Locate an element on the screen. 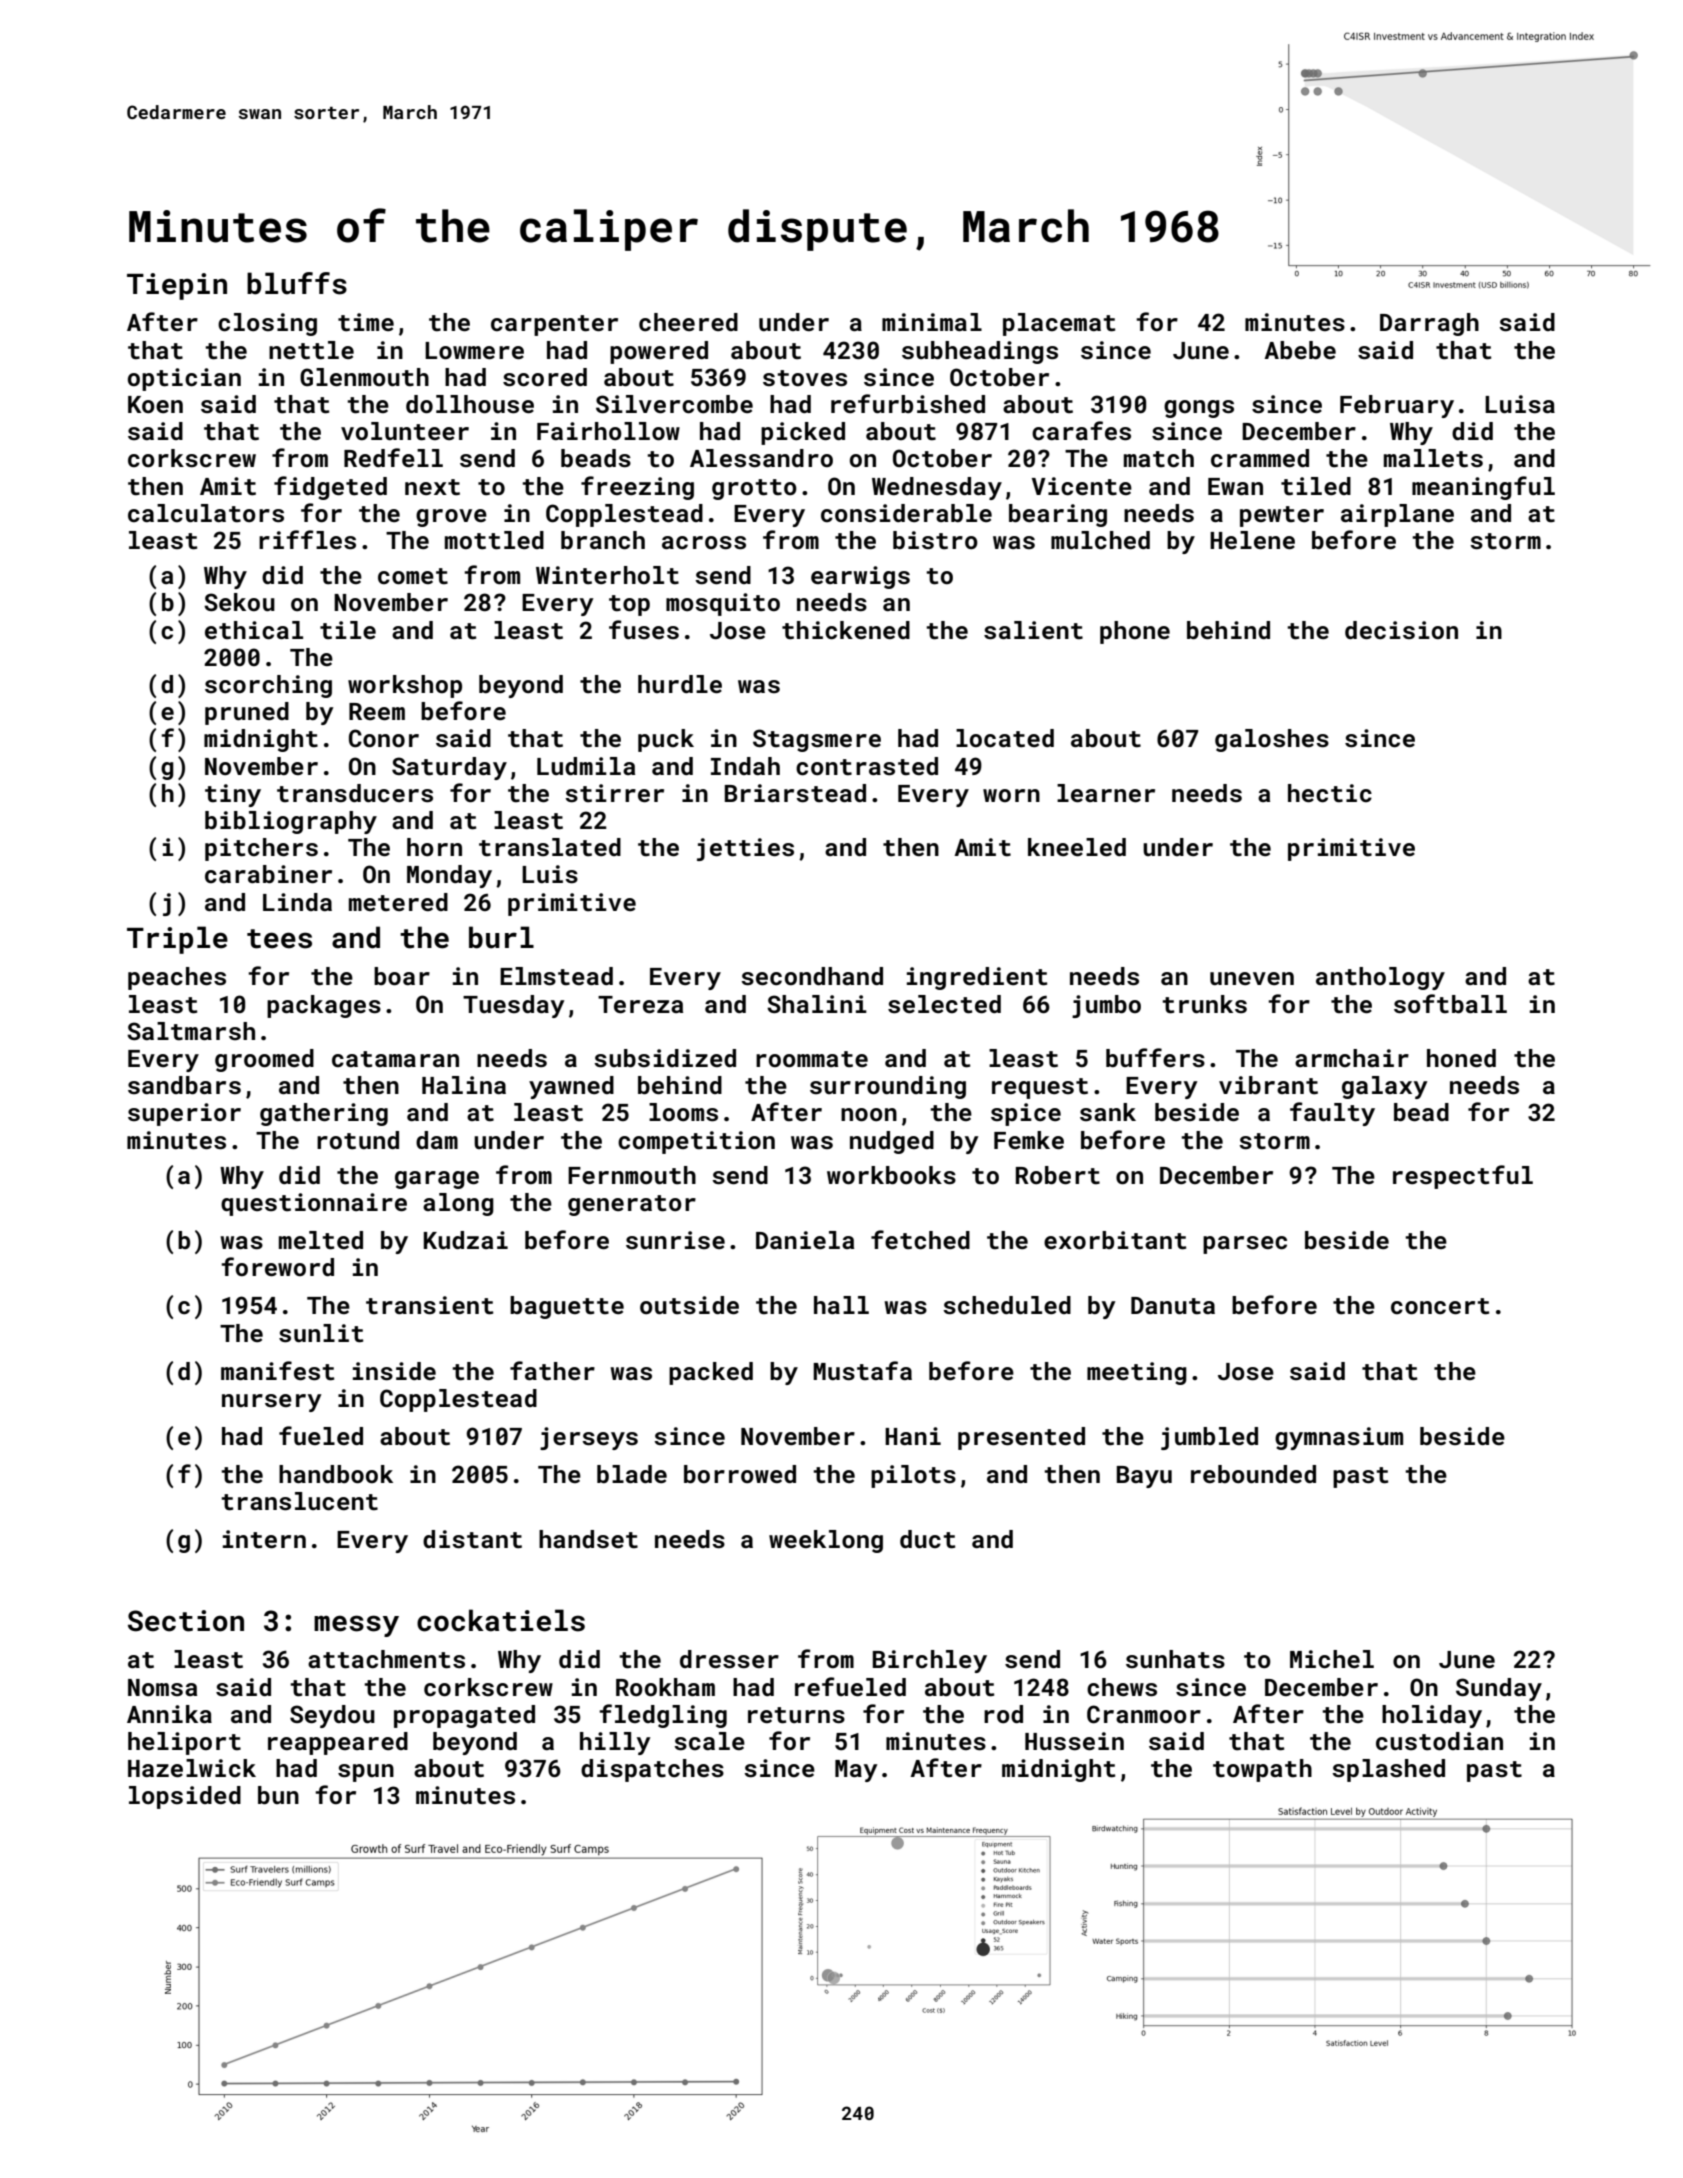 The image size is (1683, 2178). foreword is located at coordinates (277, 1266).
